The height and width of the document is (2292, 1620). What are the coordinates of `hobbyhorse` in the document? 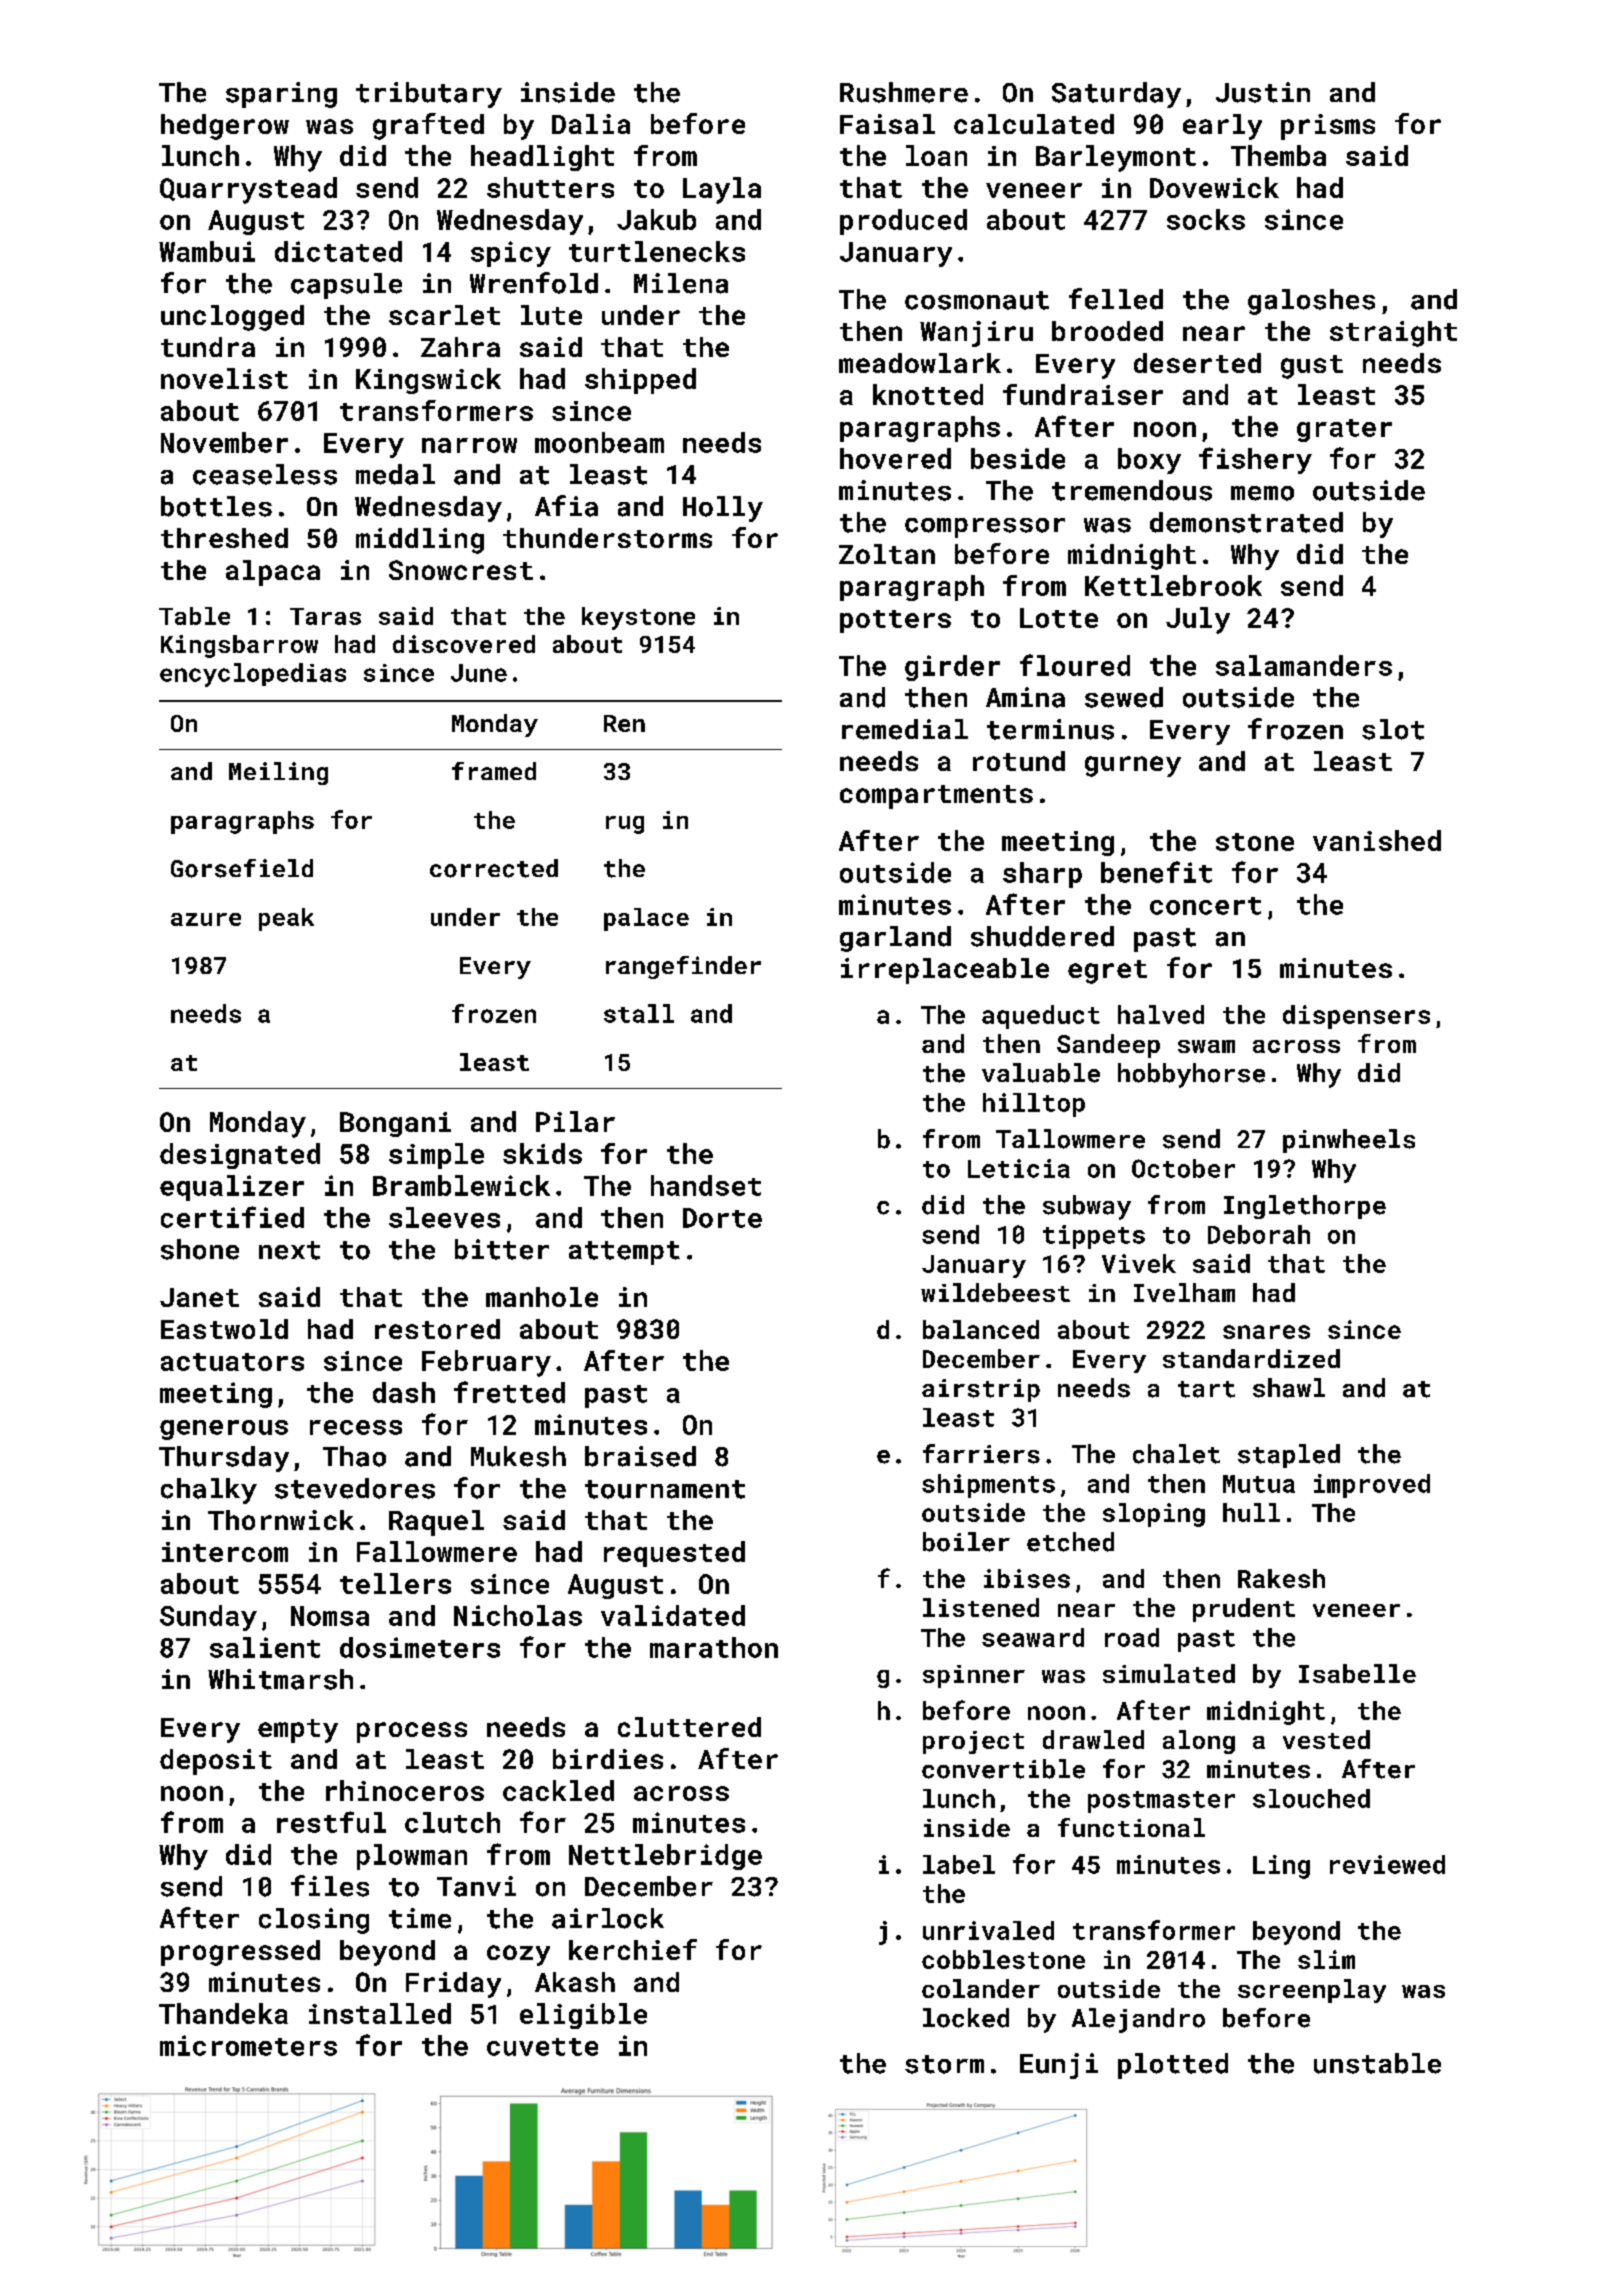 It's located at (1191, 1075).
